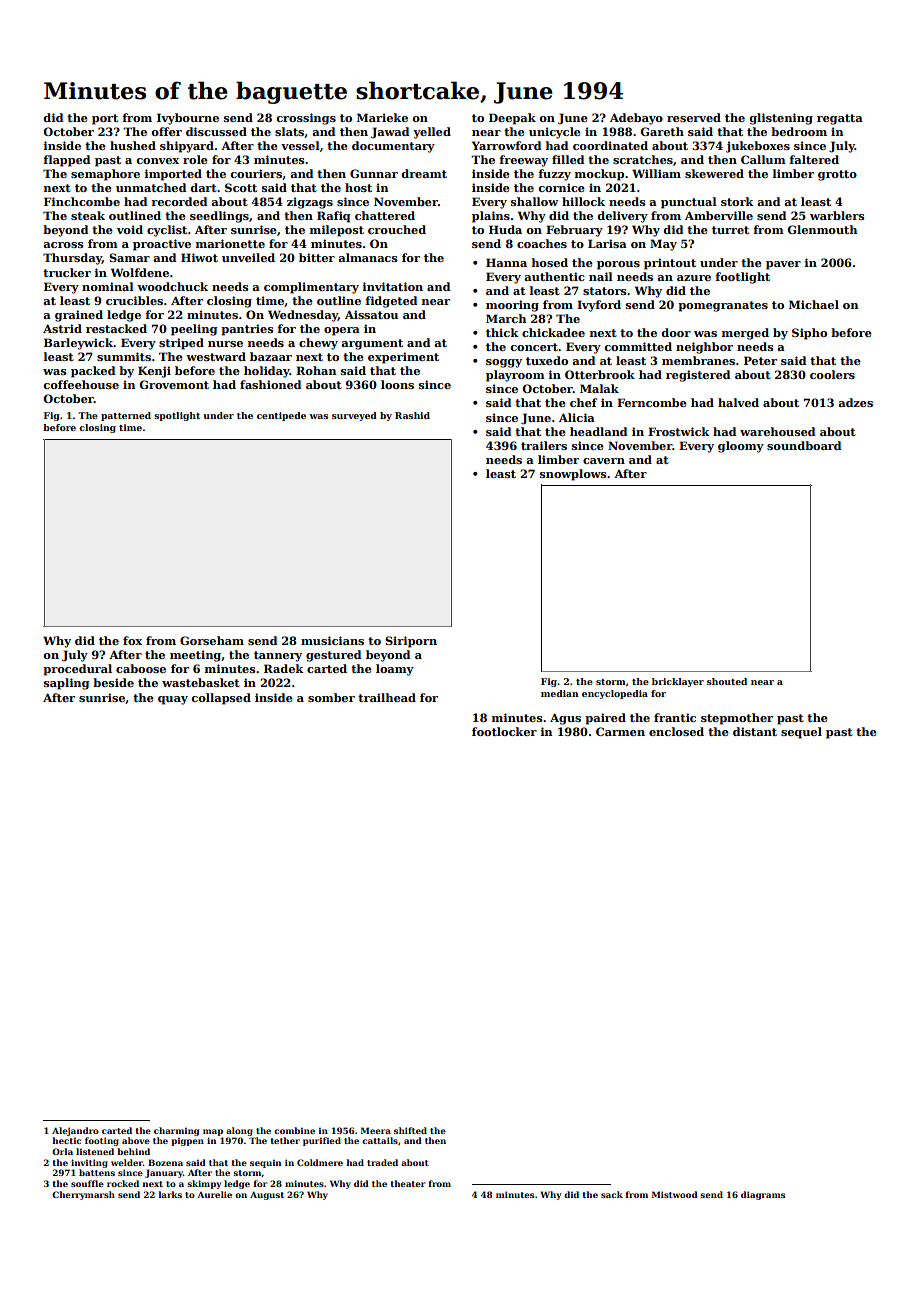 This screenshot has height=1308, width=924. What do you see at coordinates (504, 731) in the screenshot?
I see `footlocker` at bounding box center [504, 731].
